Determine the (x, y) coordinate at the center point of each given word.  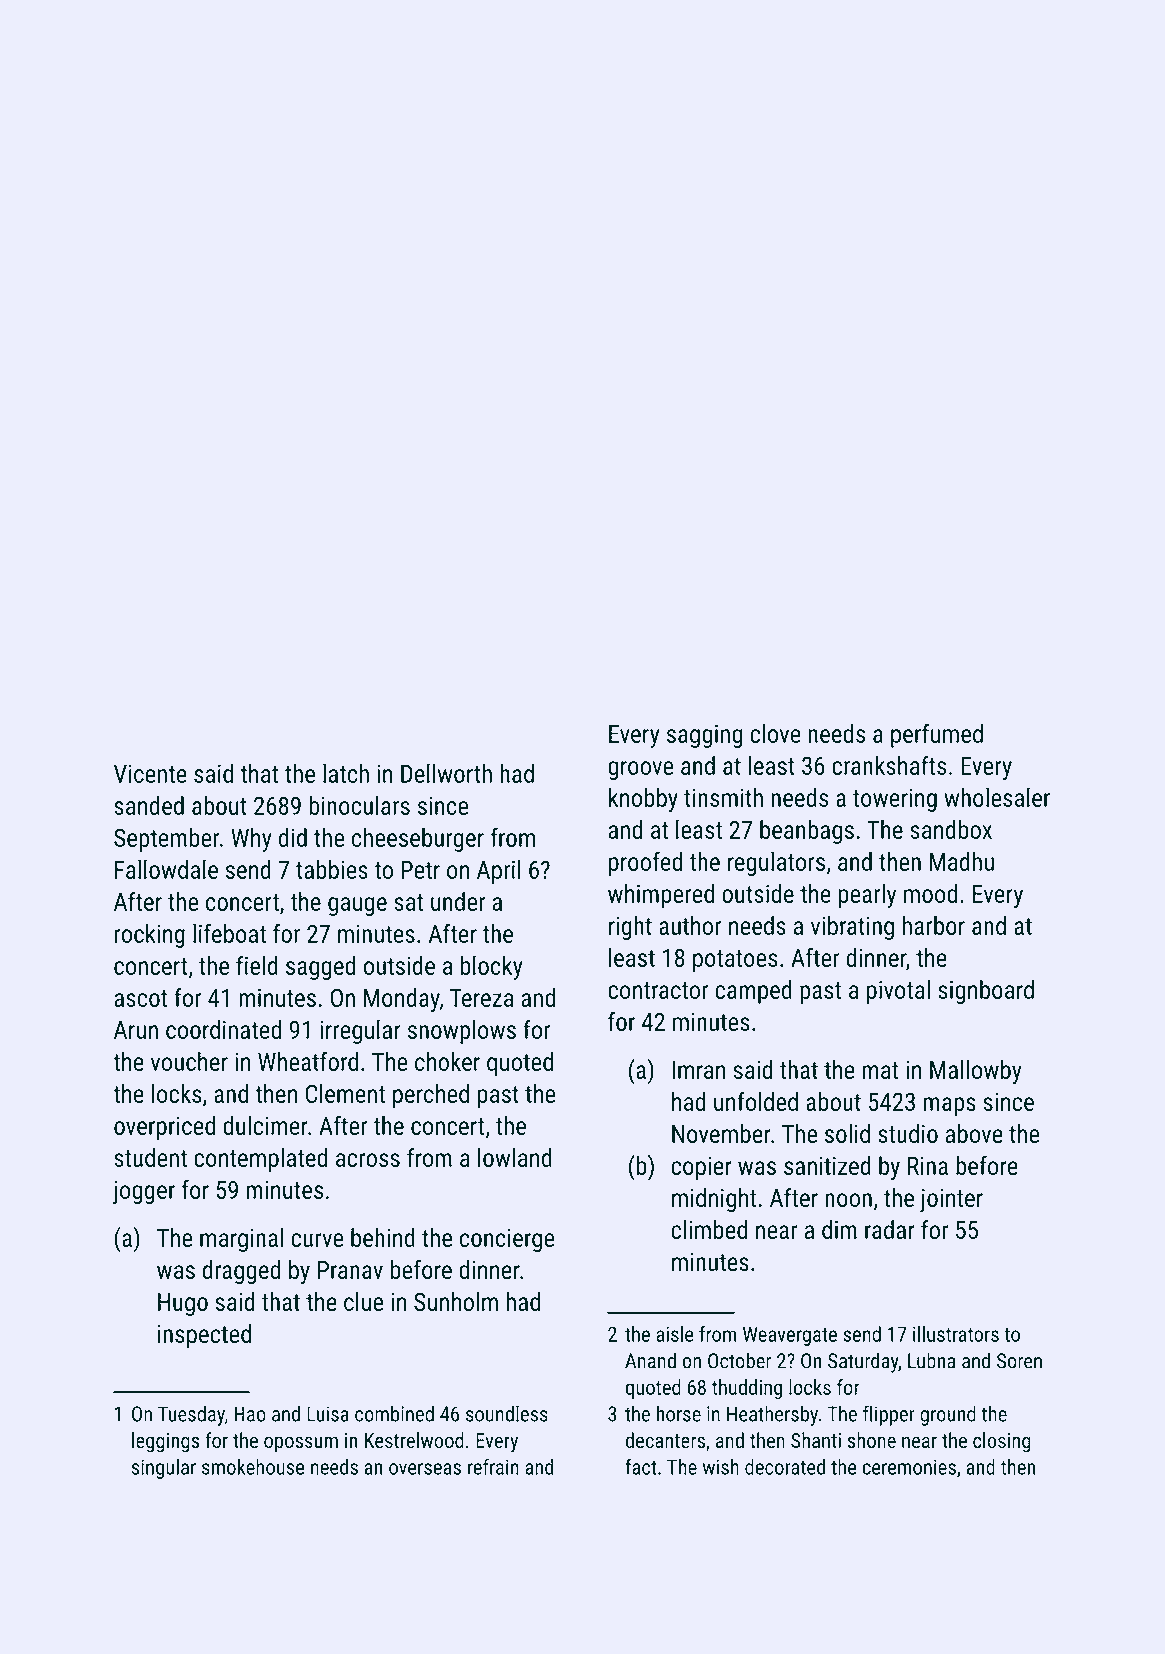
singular (164, 1468)
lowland (515, 1157)
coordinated (223, 1029)
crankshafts (889, 765)
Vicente (150, 773)
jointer (951, 1200)
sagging (704, 736)
